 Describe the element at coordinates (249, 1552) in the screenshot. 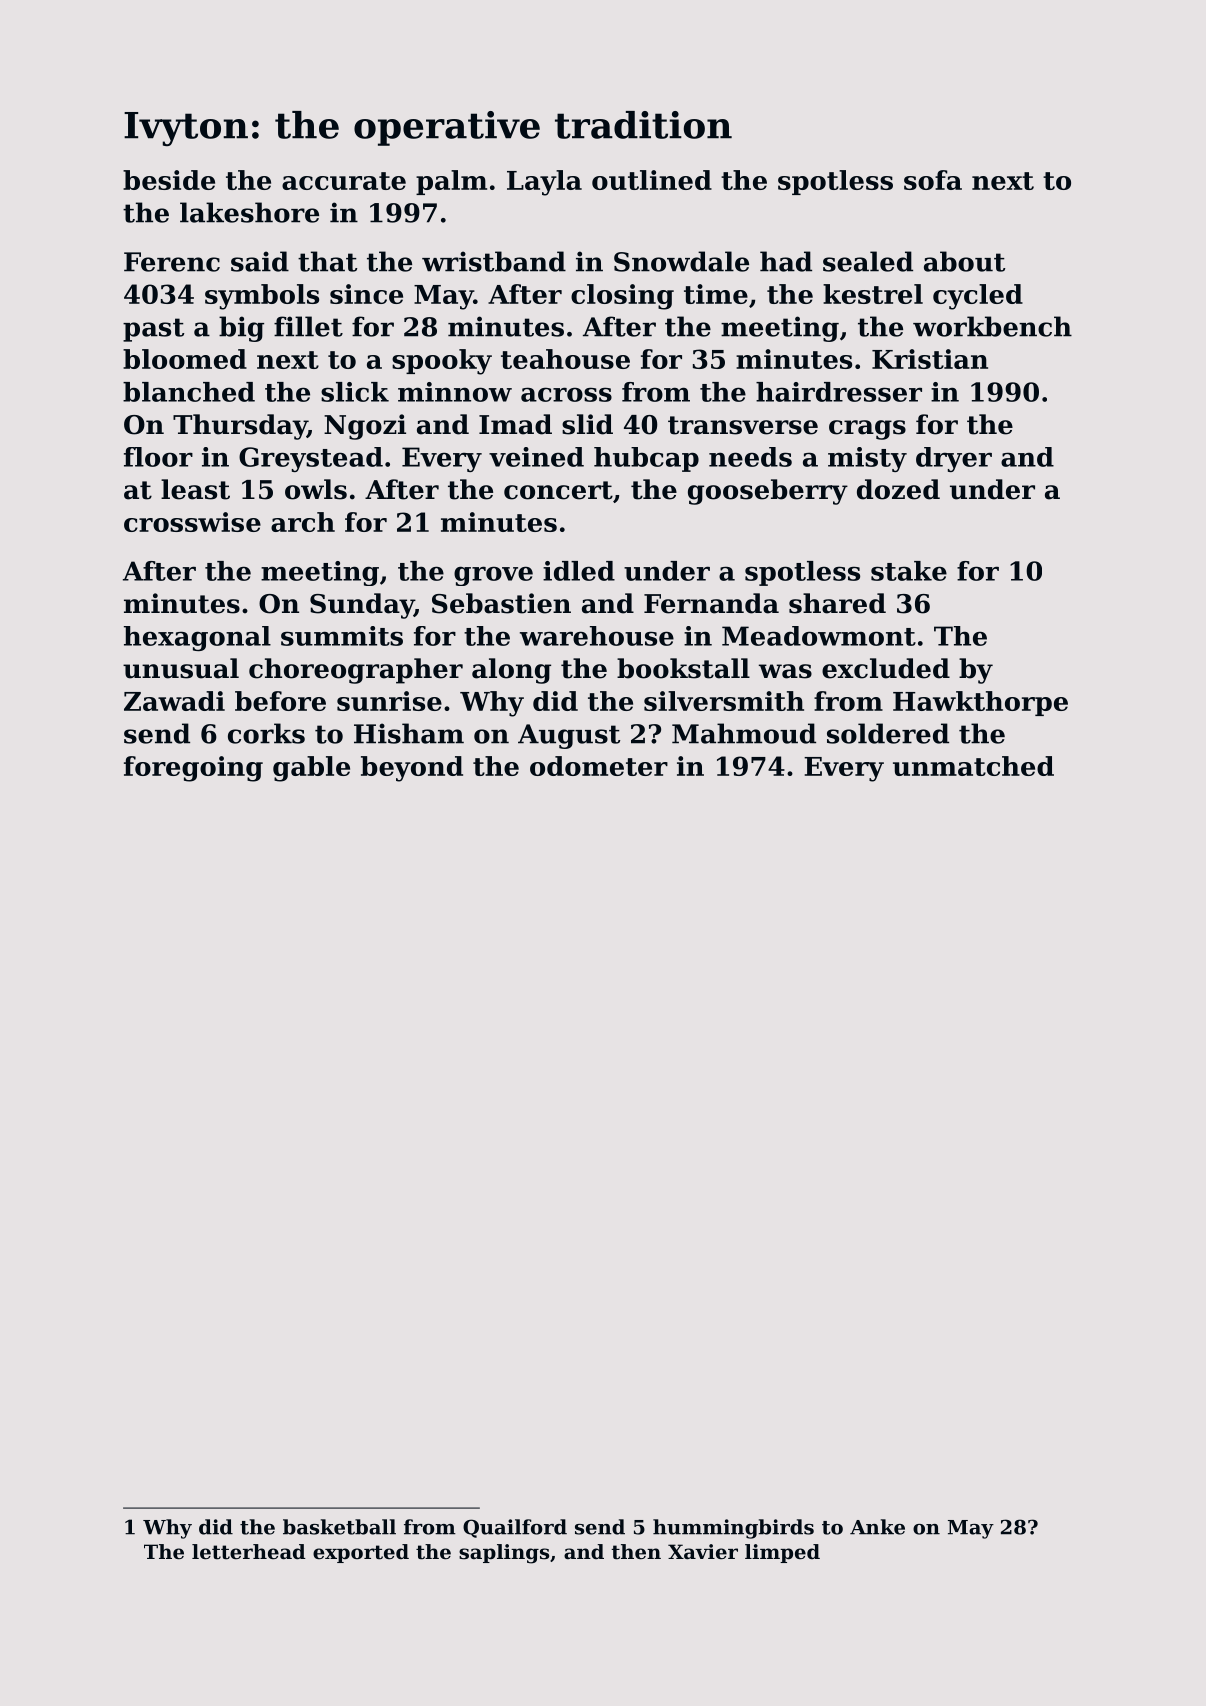

I see `letterhead` at that location.
